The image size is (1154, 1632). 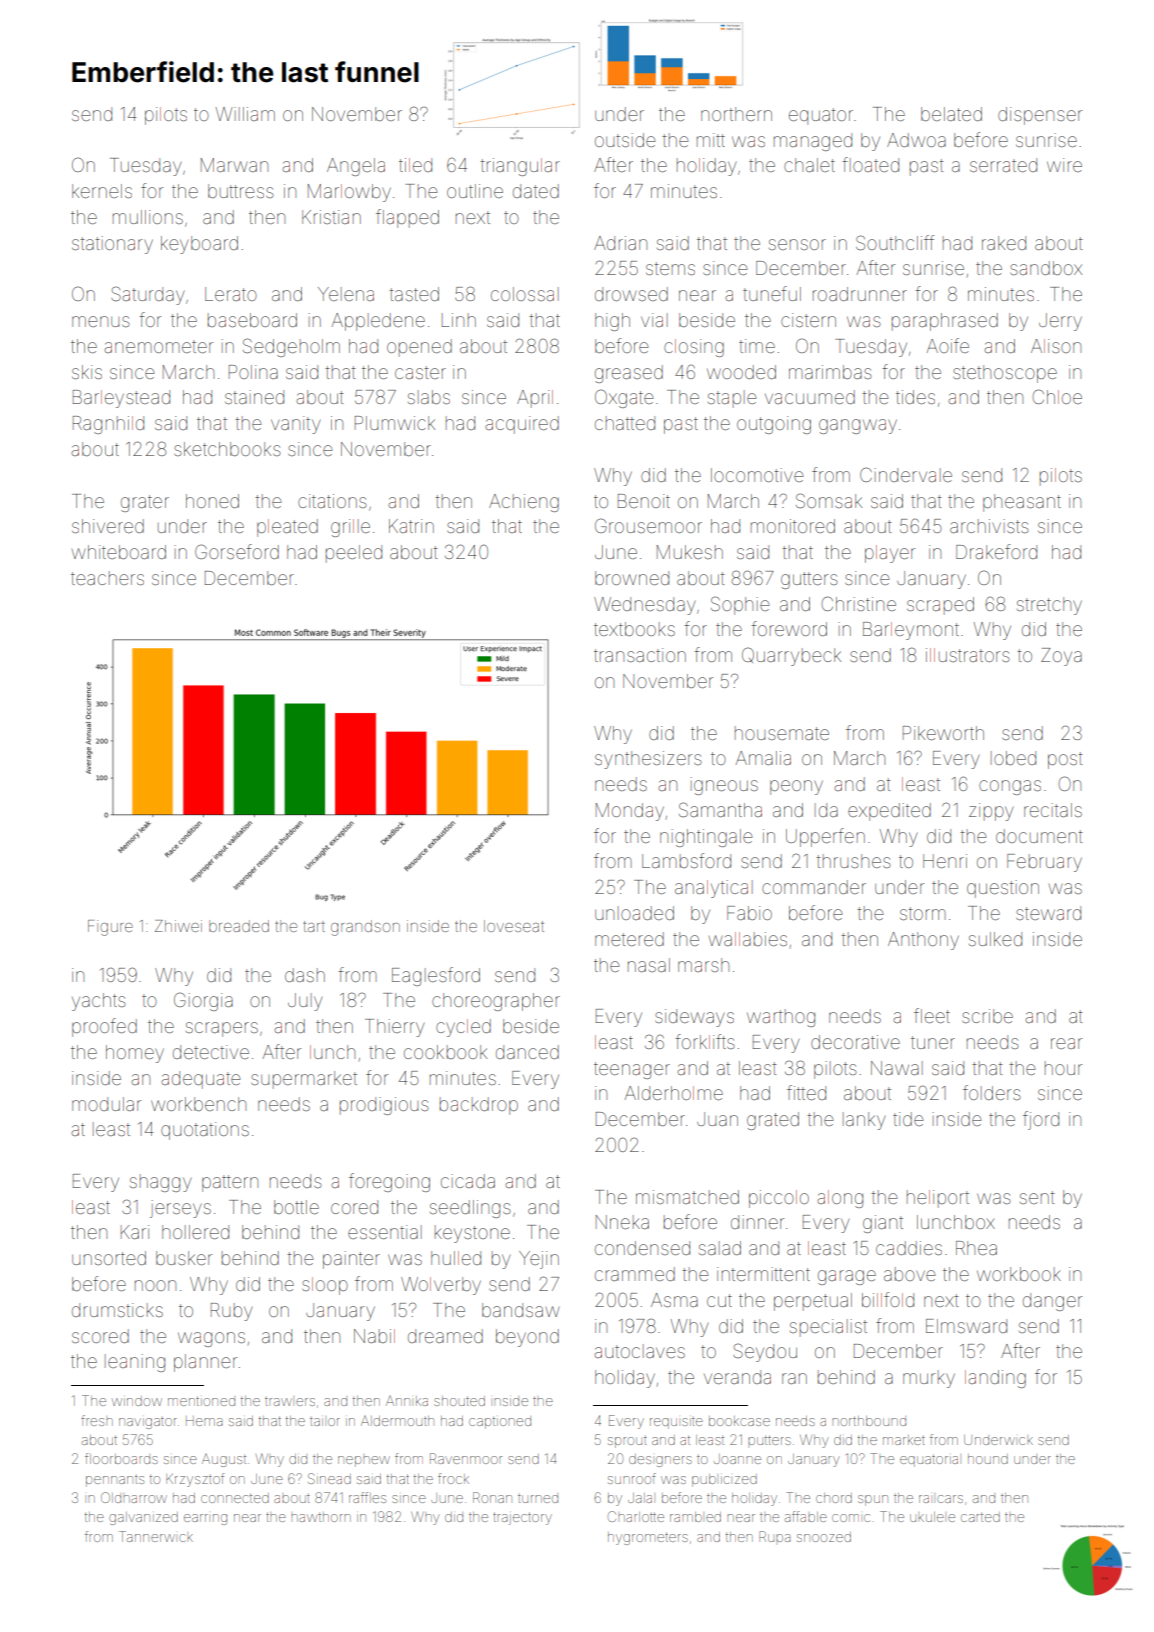 I want to click on Cindervale, so click(x=906, y=474).
